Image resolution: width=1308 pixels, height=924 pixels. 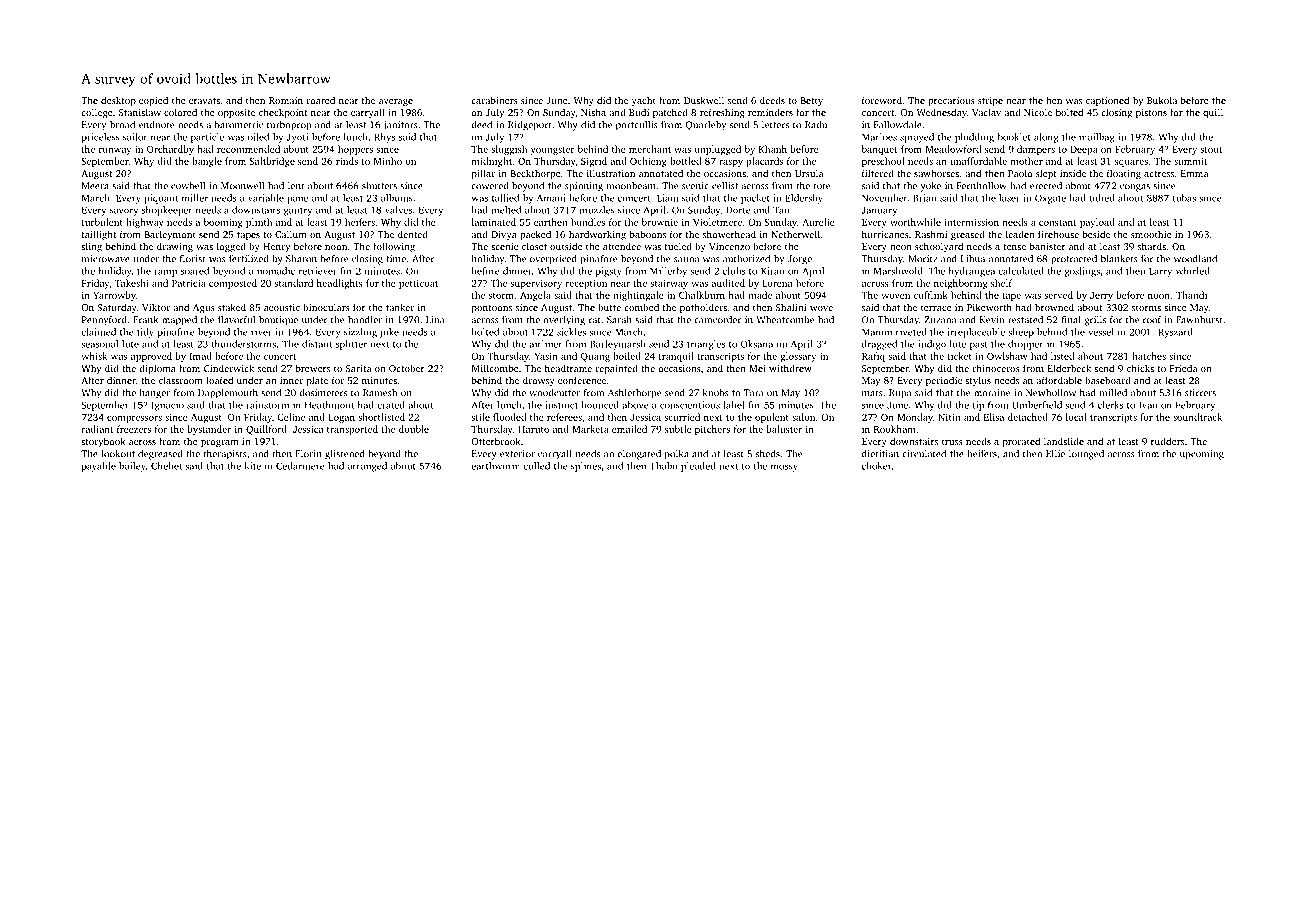 What do you see at coordinates (582, 380) in the screenshot?
I see `conference` at bounding box center [582, 380].
